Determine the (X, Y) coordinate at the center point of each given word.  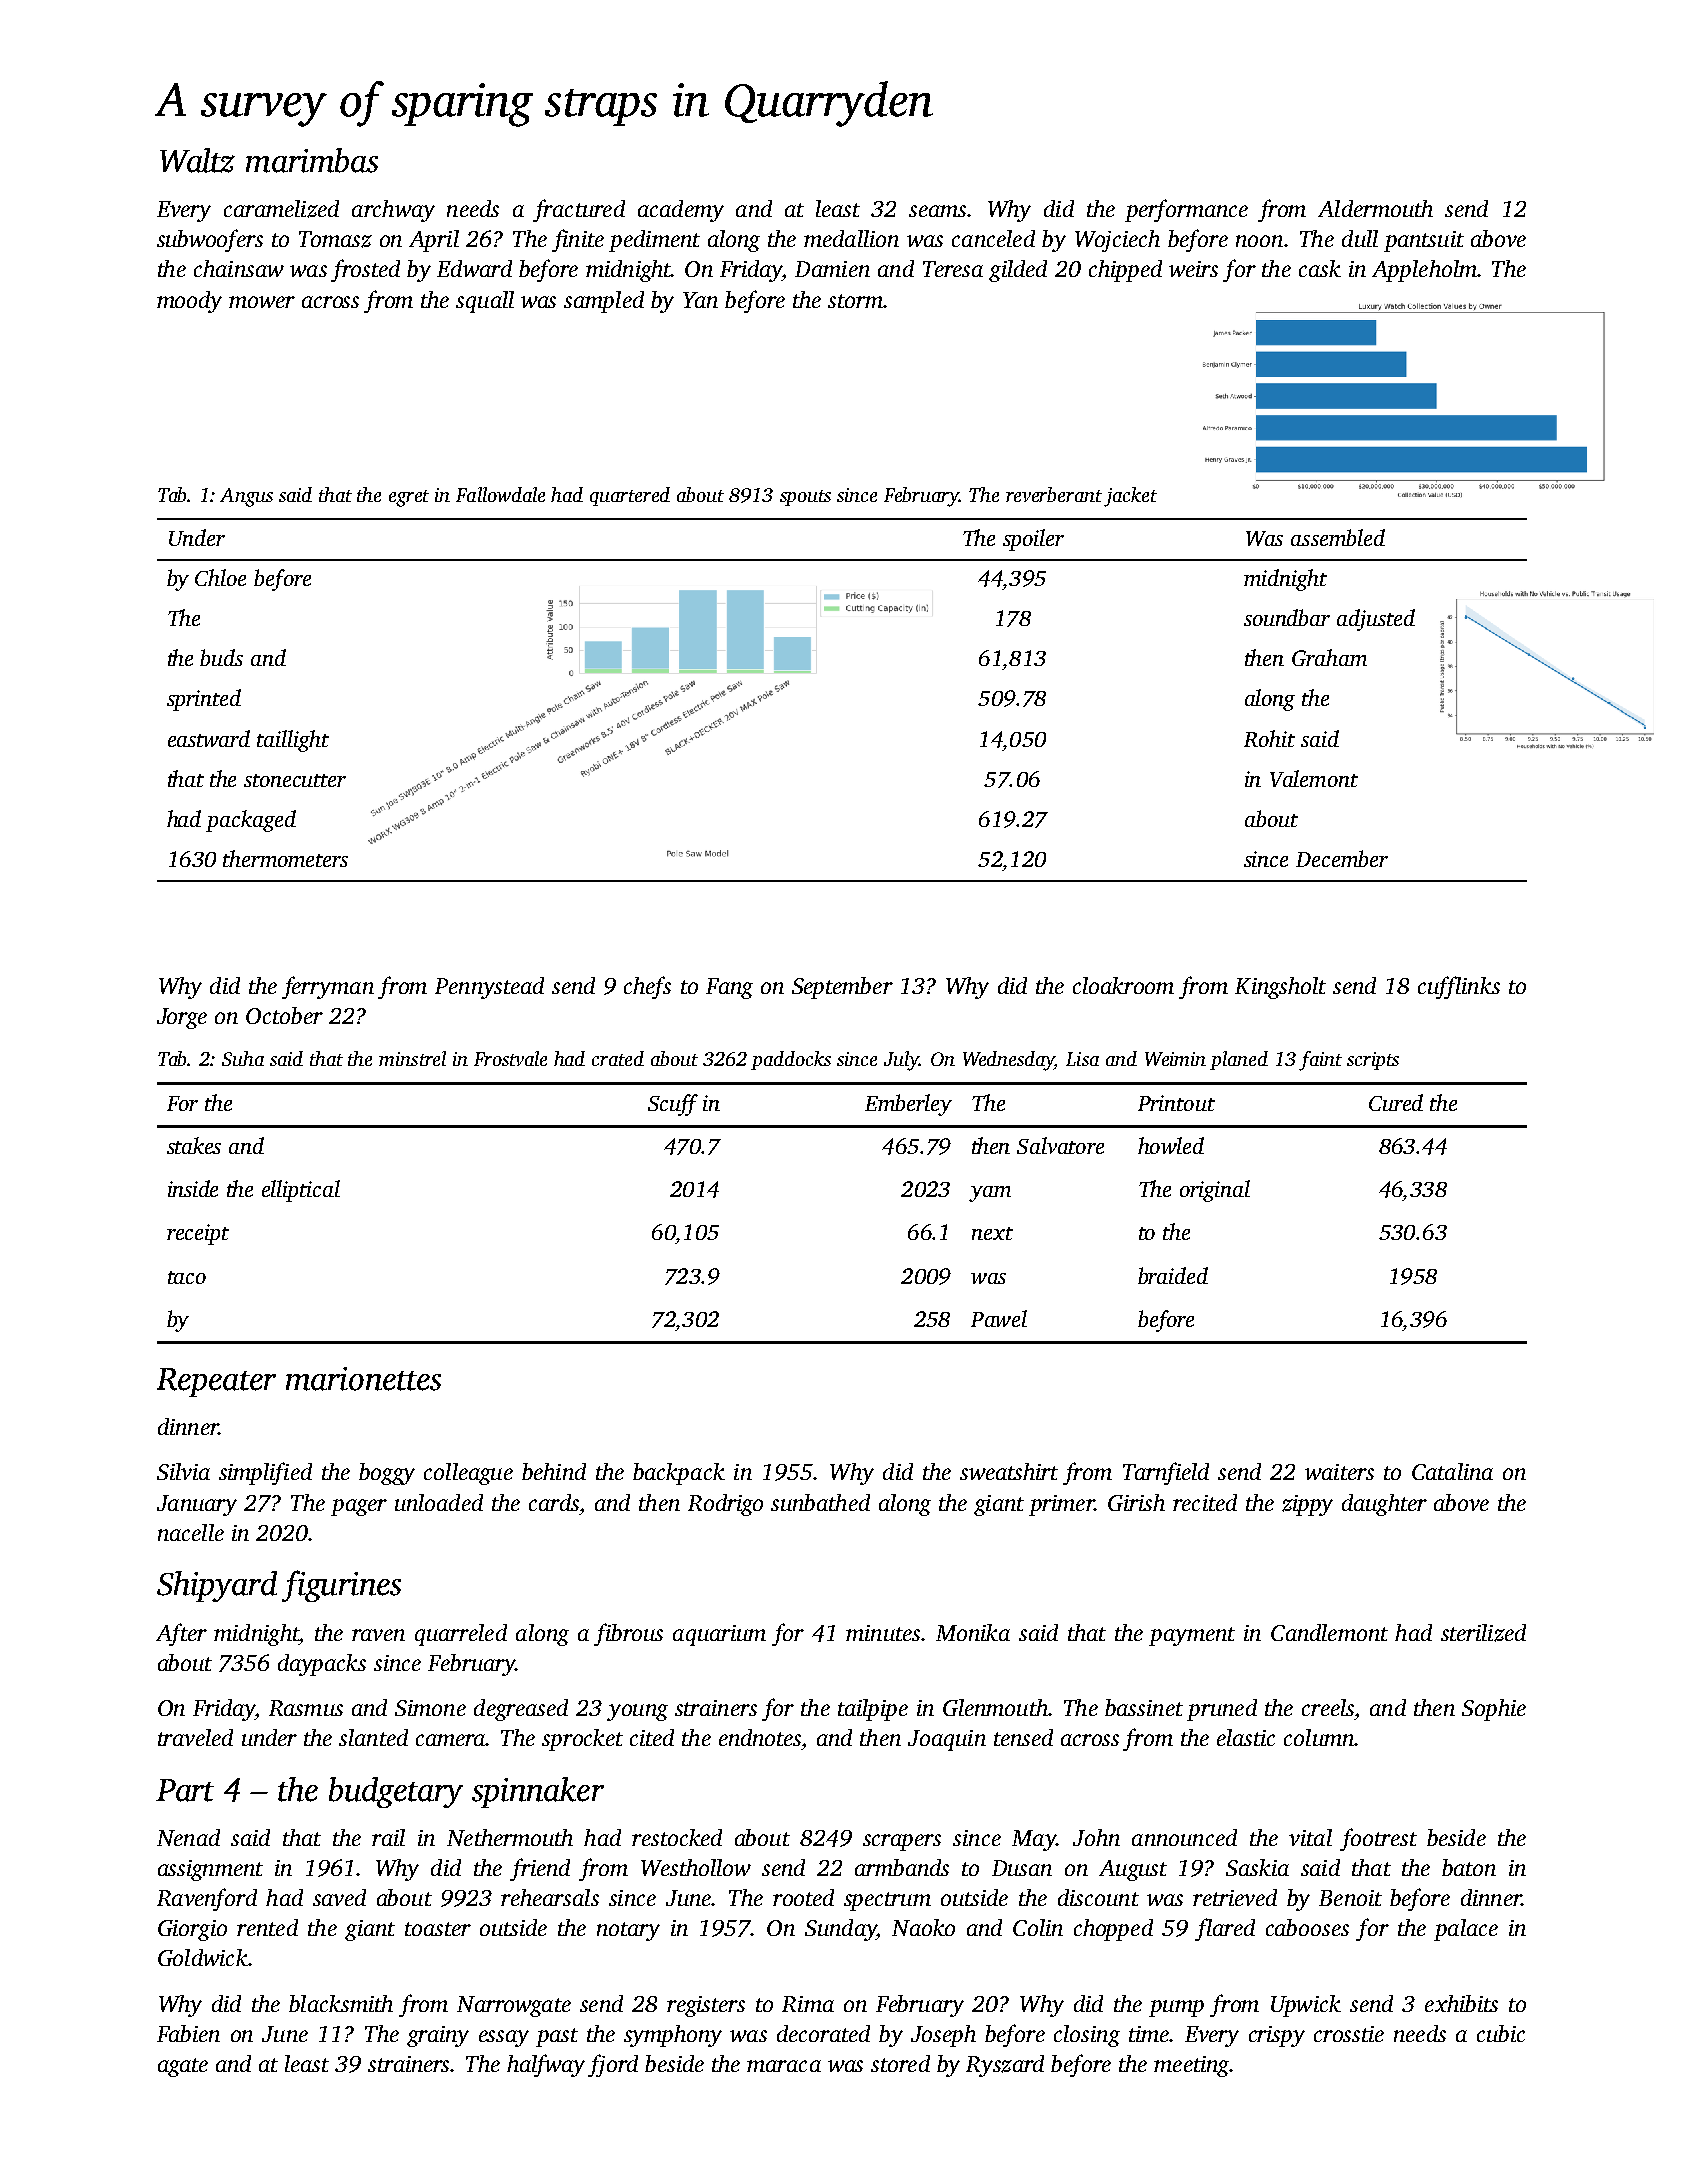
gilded (1018, 271)
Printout (1176, 1103)
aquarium (719, 1635)
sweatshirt (1009, 1471)
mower (262, 302)
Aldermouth (1375, 208)
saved (339, 1897)
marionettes (363, 1379)
